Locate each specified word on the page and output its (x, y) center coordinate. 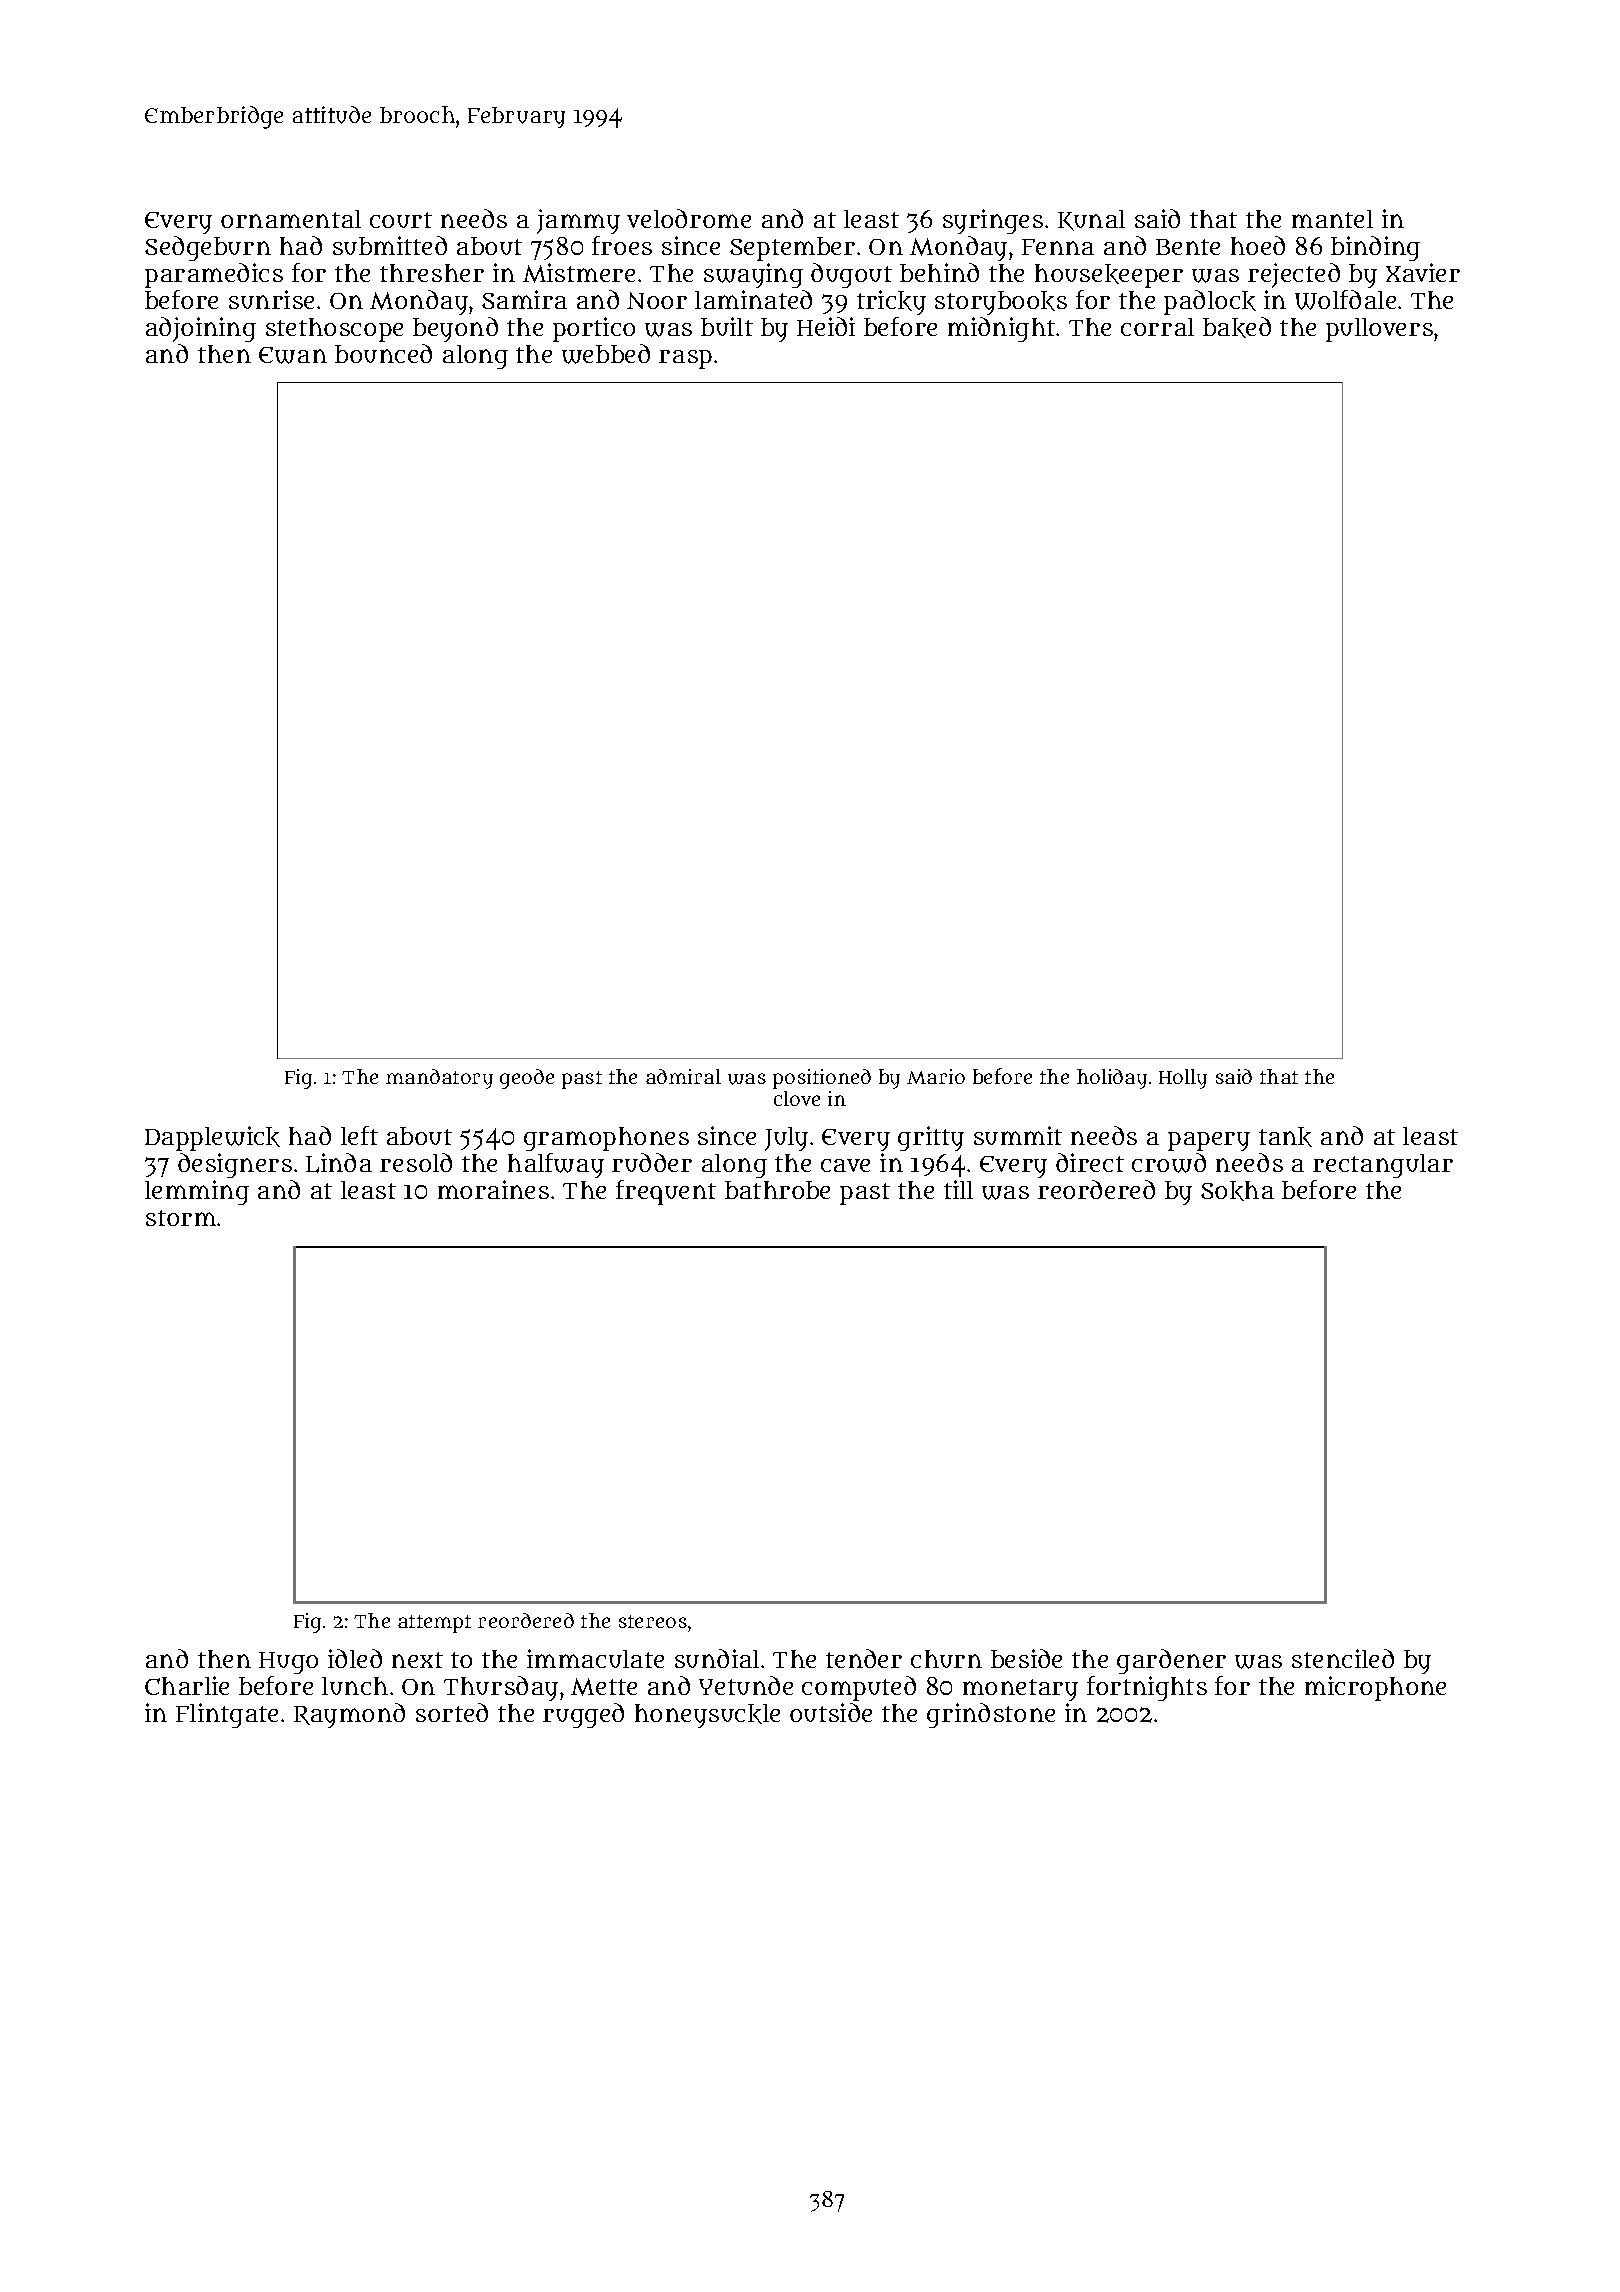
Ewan (293, 355)
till (958, 1189)
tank (1285, 1137)
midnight (1001, 329)
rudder (652, 1162)
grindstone (991, 1715)
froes (622, 245)
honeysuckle (707, 1716)
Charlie (187, 1685)
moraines (493, 1189)
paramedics (214, 275)
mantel (1332, 219)
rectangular (1383, 1166)
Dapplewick (212, 1138)
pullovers (1379, 330)
